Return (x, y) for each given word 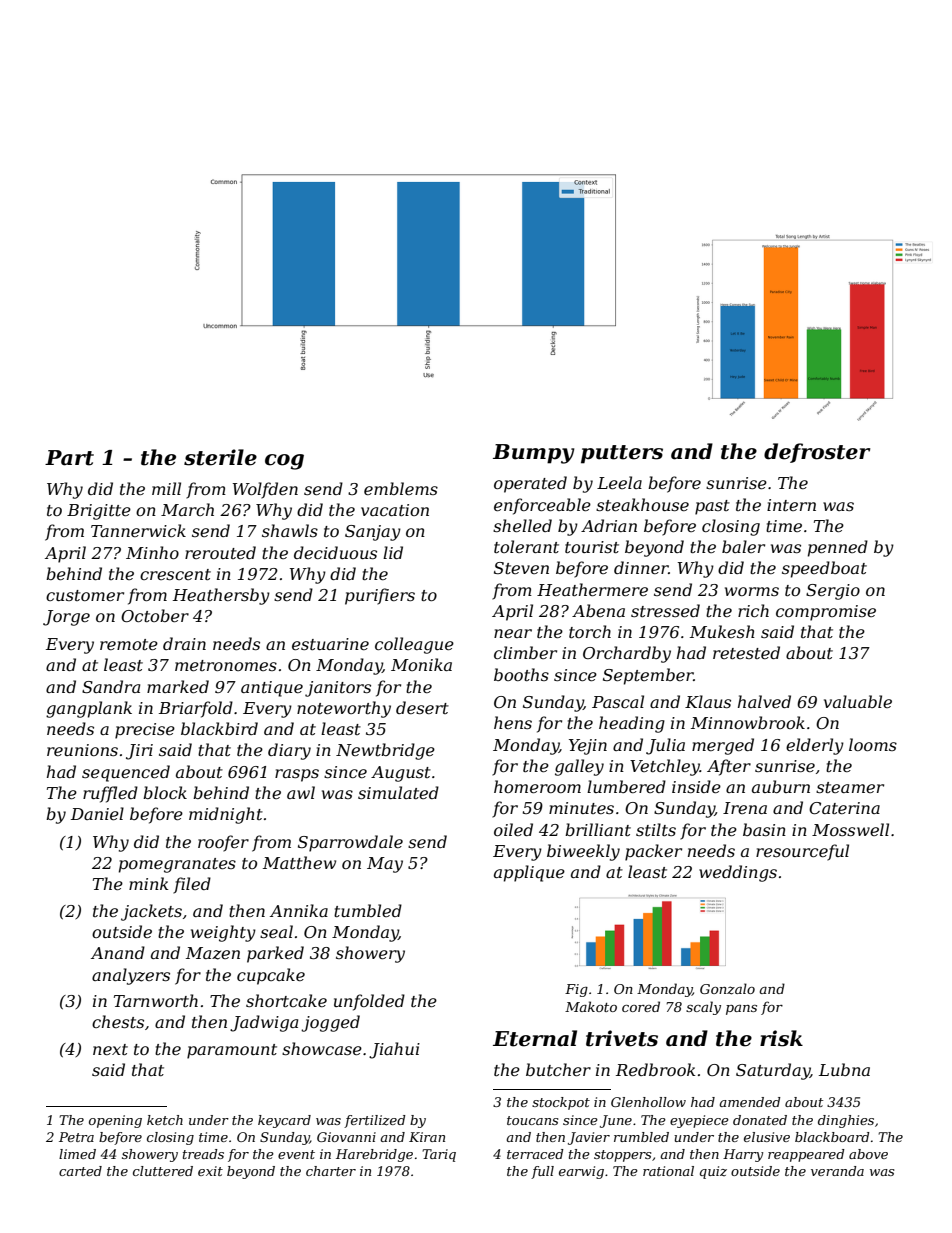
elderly (815, 746)
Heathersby (221, 596)
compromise (826, 613)
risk (781, 1038)
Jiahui (394, 1050)
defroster (817, 453)
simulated (398, 792)
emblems (401, 488)
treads (203, 1154)
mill (166, 488)
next (110, 1049)
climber (525, 652)
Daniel (97, 813)
